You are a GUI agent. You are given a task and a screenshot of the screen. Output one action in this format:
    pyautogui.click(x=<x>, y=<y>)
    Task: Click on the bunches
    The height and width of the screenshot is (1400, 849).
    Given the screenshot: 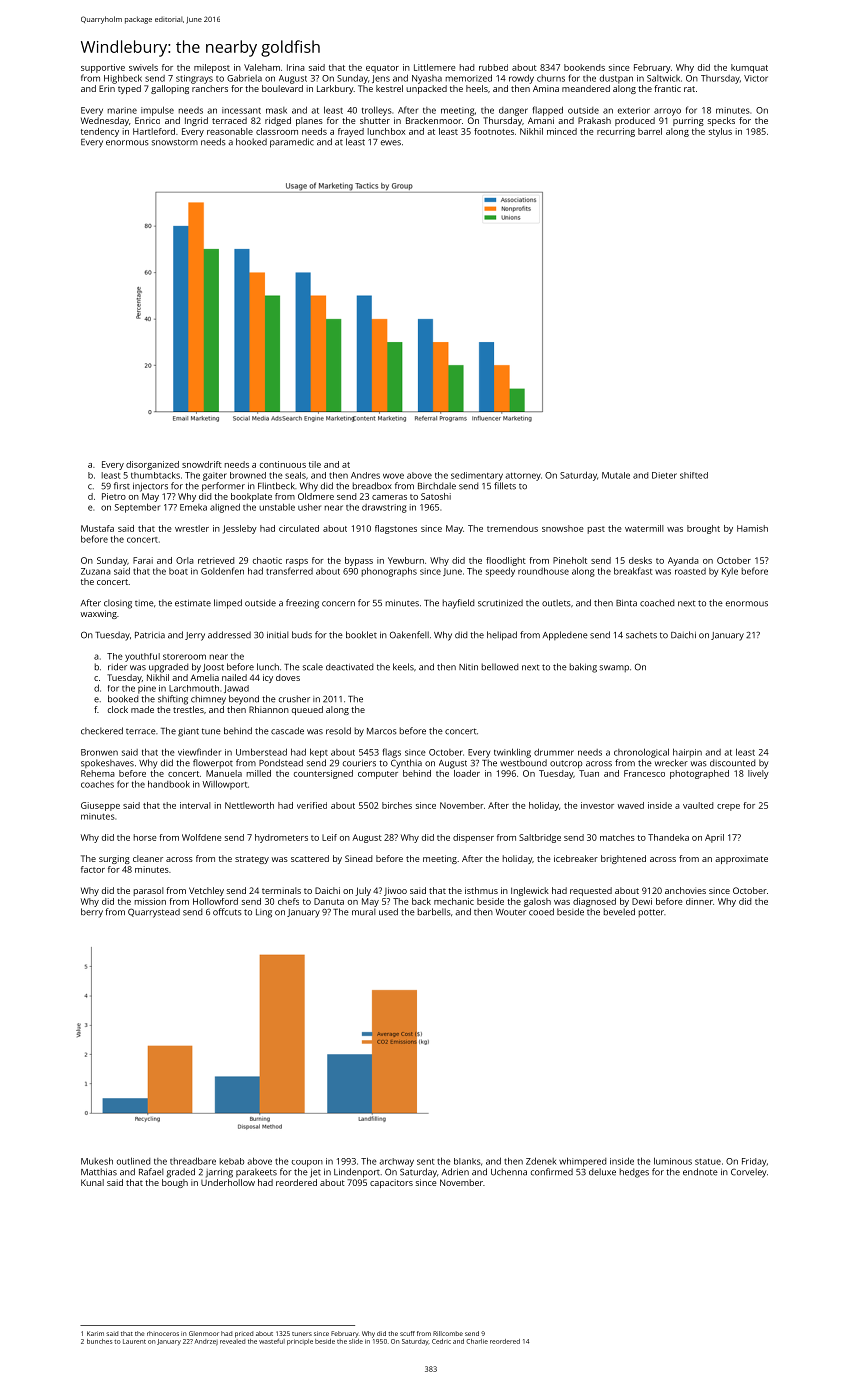 What is the action you would take?
    pyautogui.click(x=99, y=1341)
